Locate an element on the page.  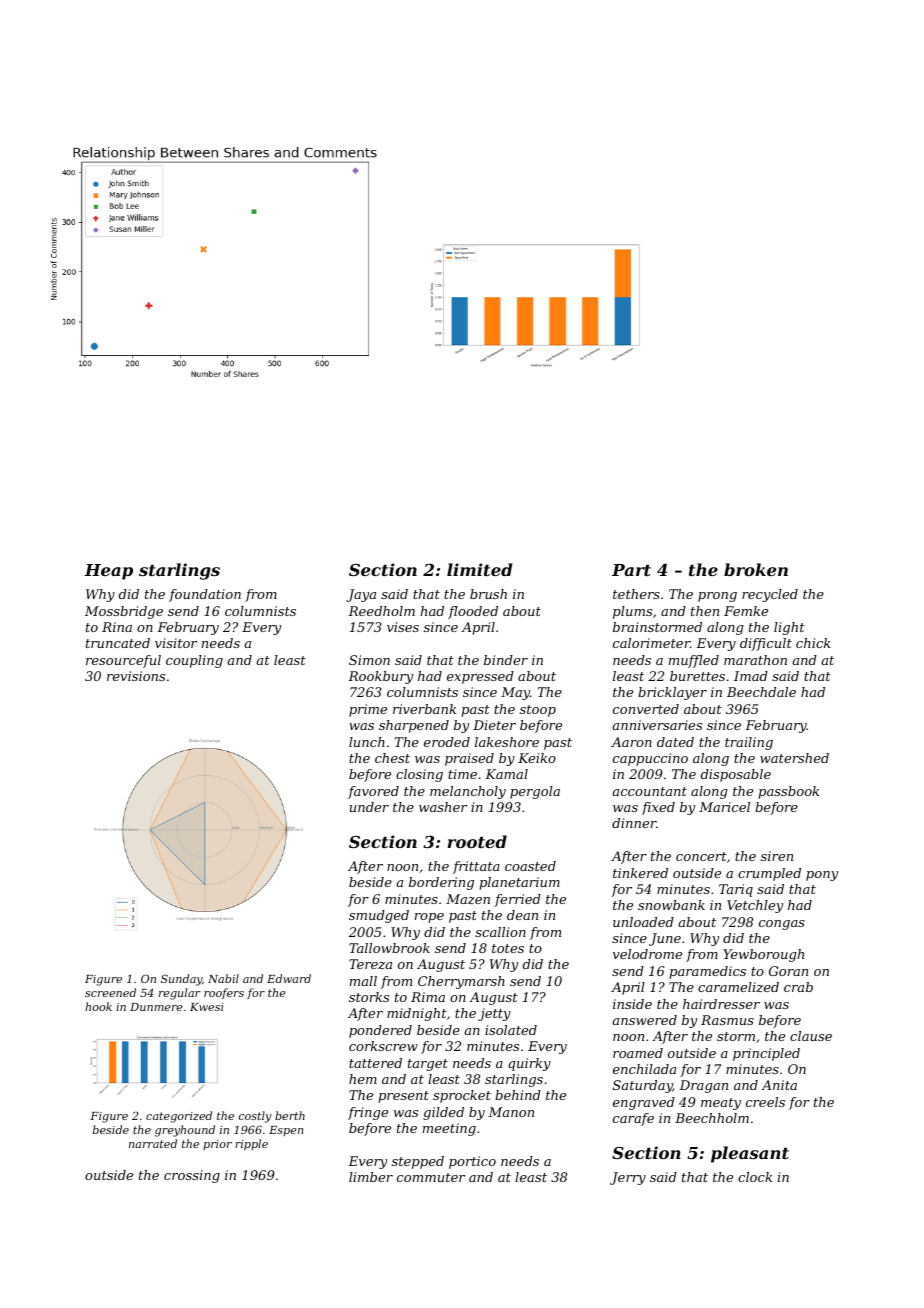
roamed is located at coordinates (638, 1053).
